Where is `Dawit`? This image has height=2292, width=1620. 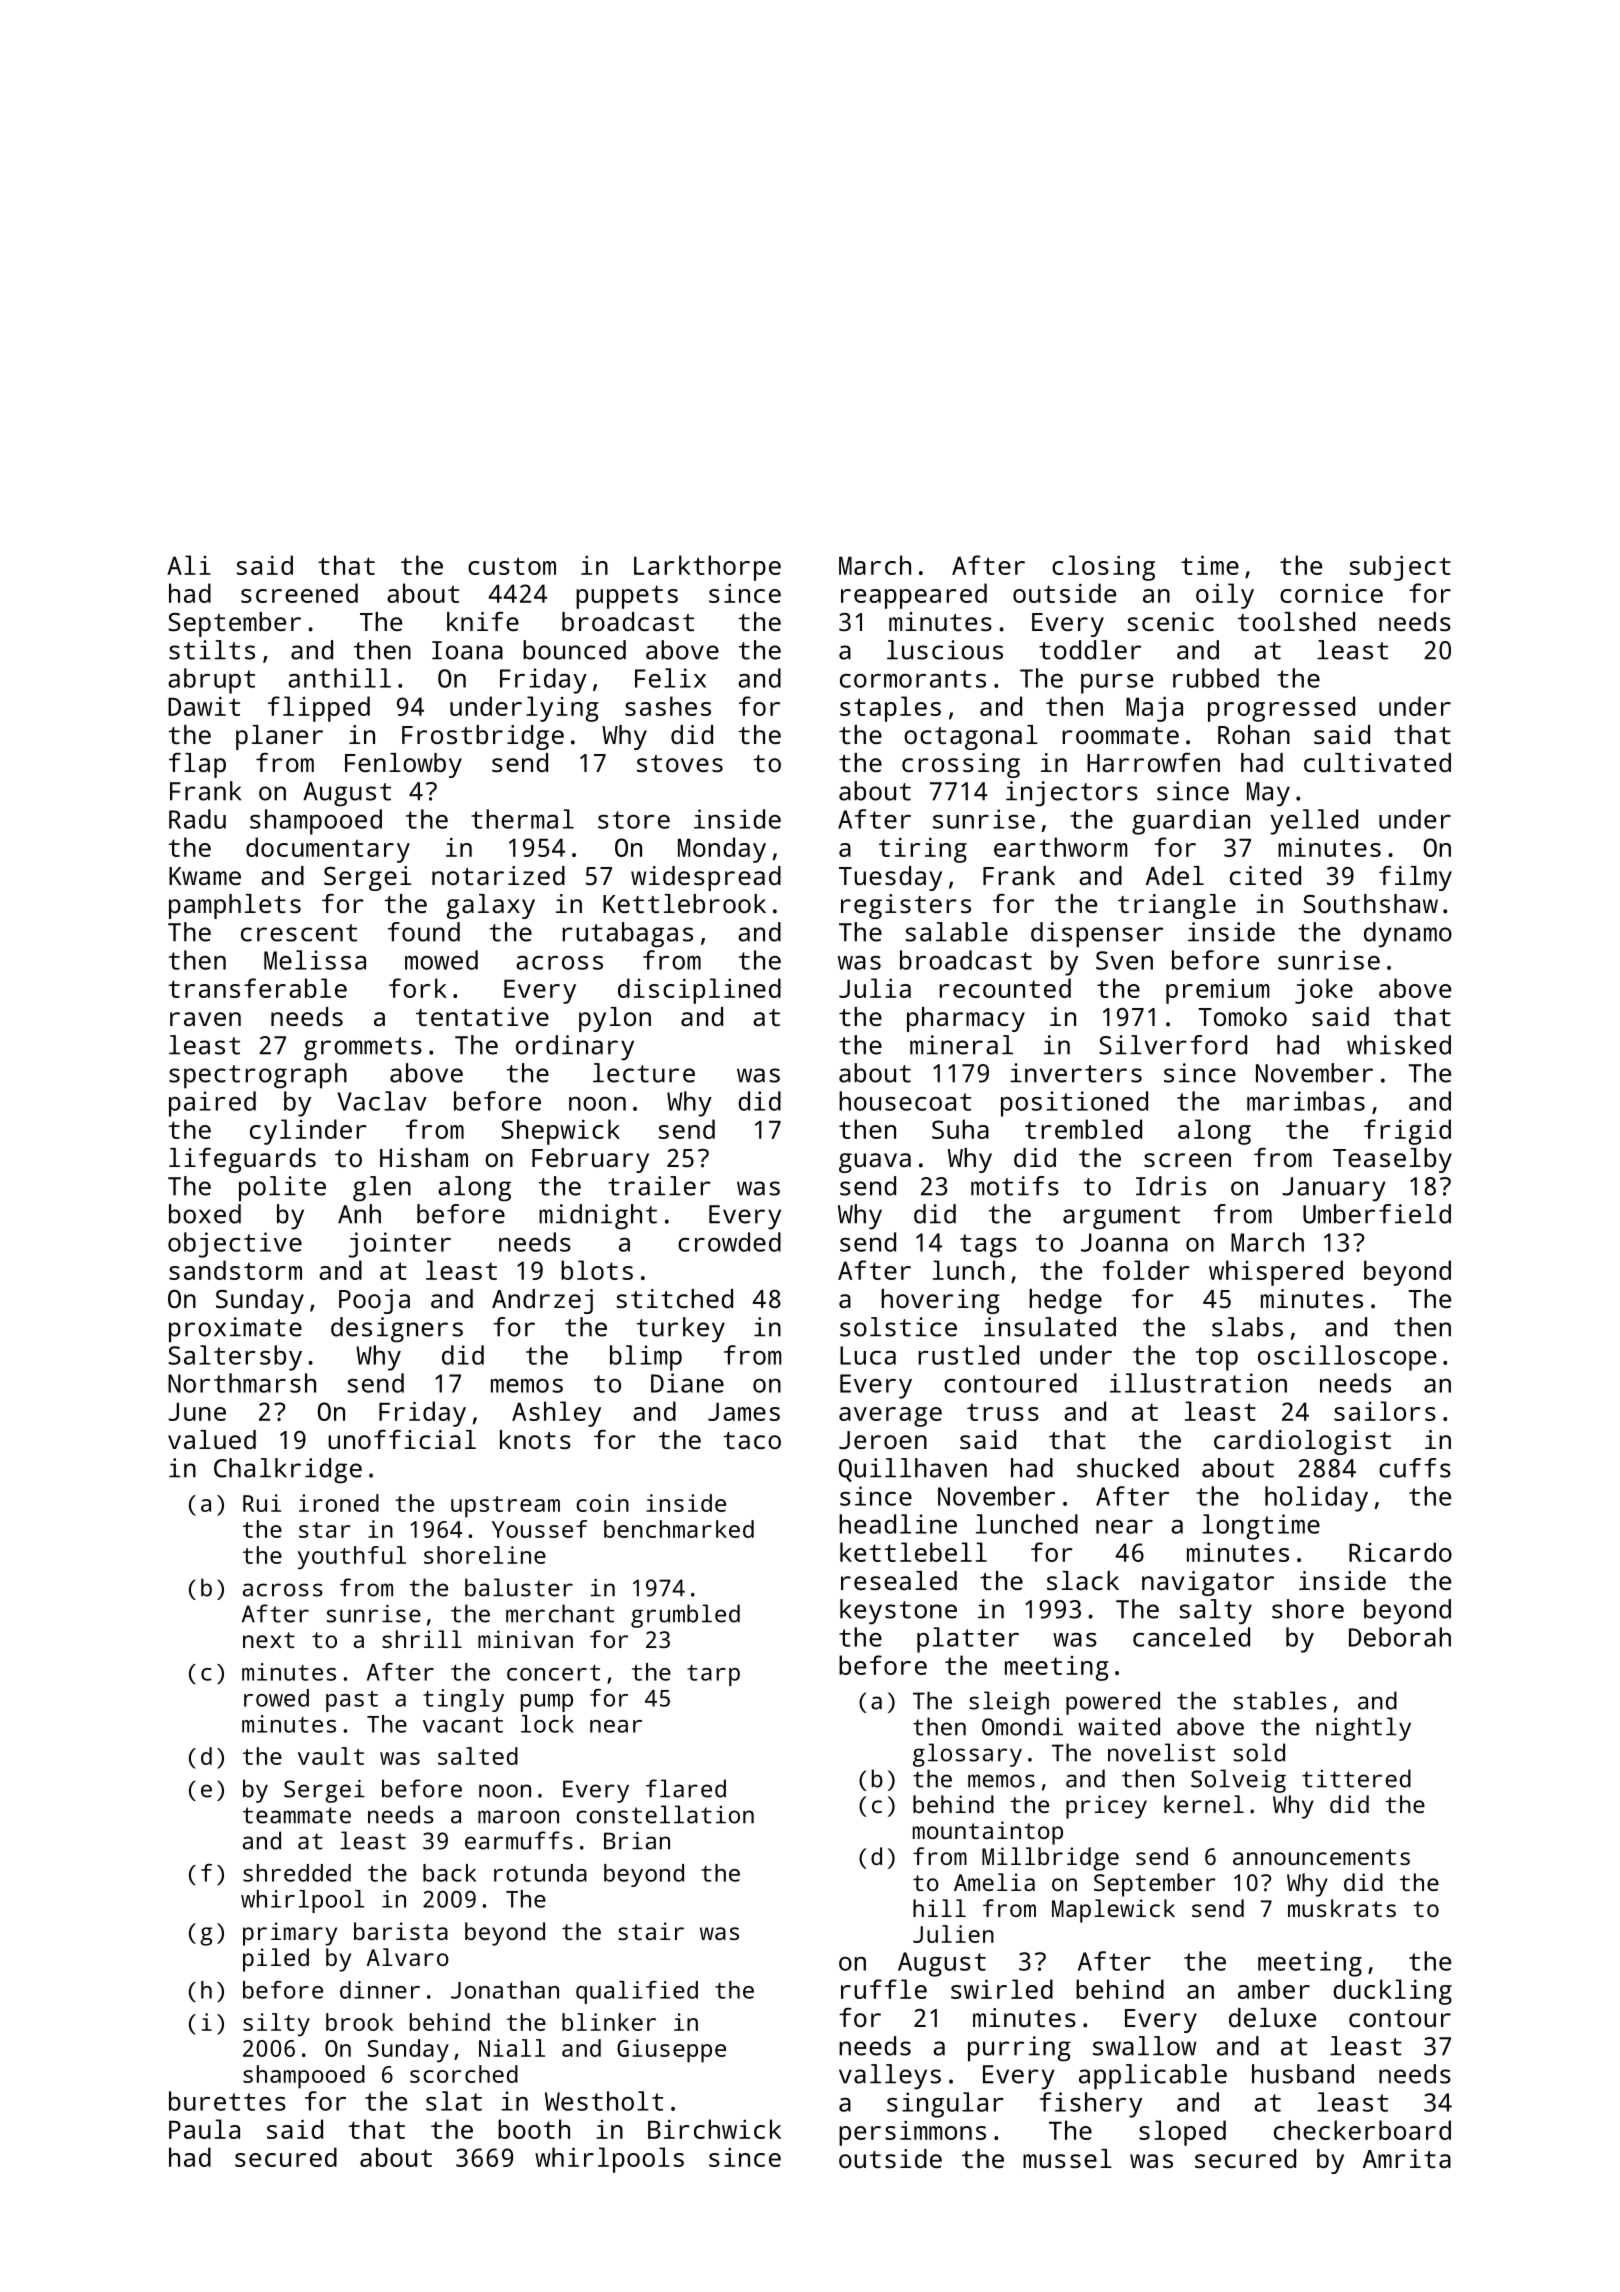 Dawit is located at coordinates (204, 706).
